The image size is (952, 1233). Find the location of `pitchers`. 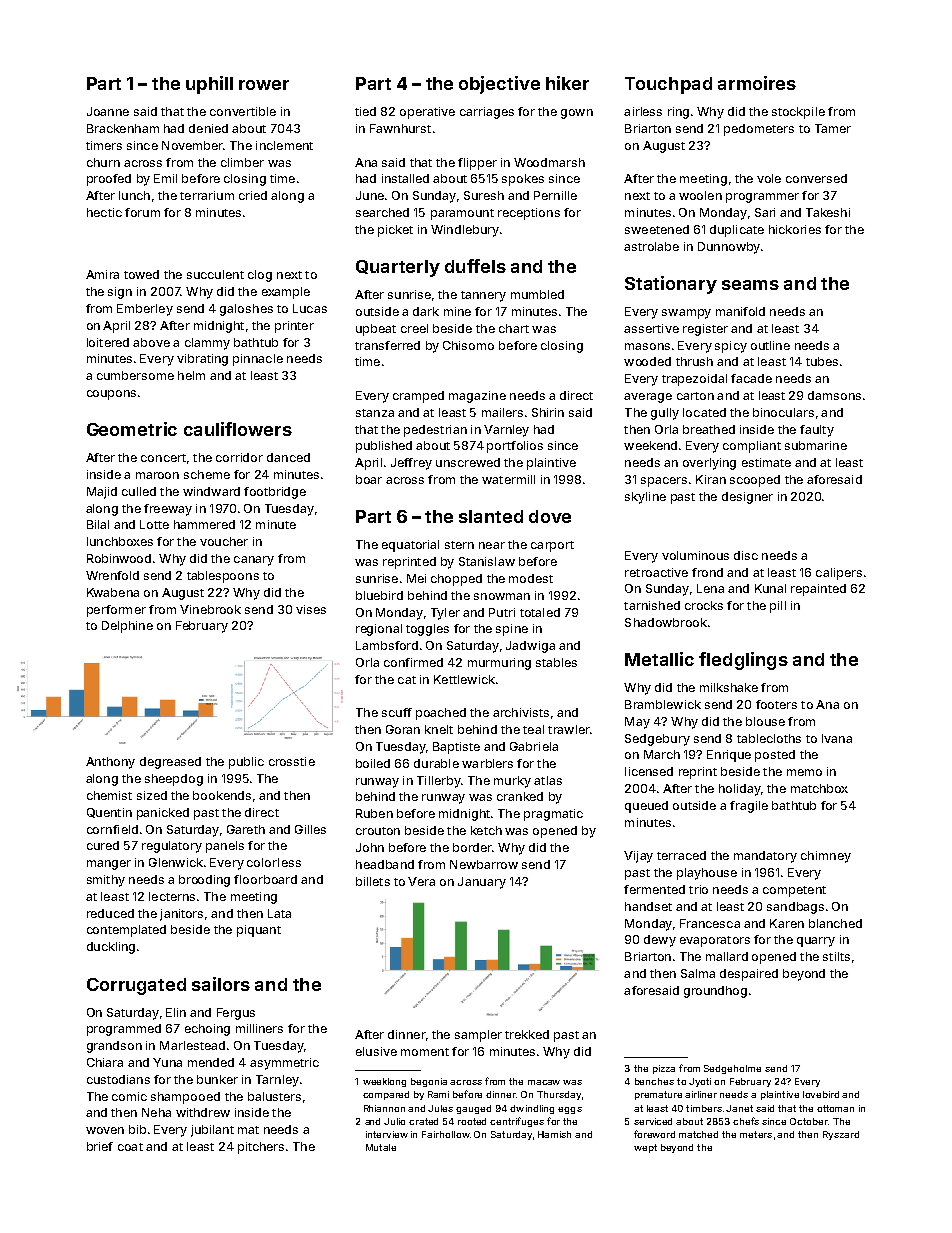

pitchers is located at coordinates (261, 1148).
